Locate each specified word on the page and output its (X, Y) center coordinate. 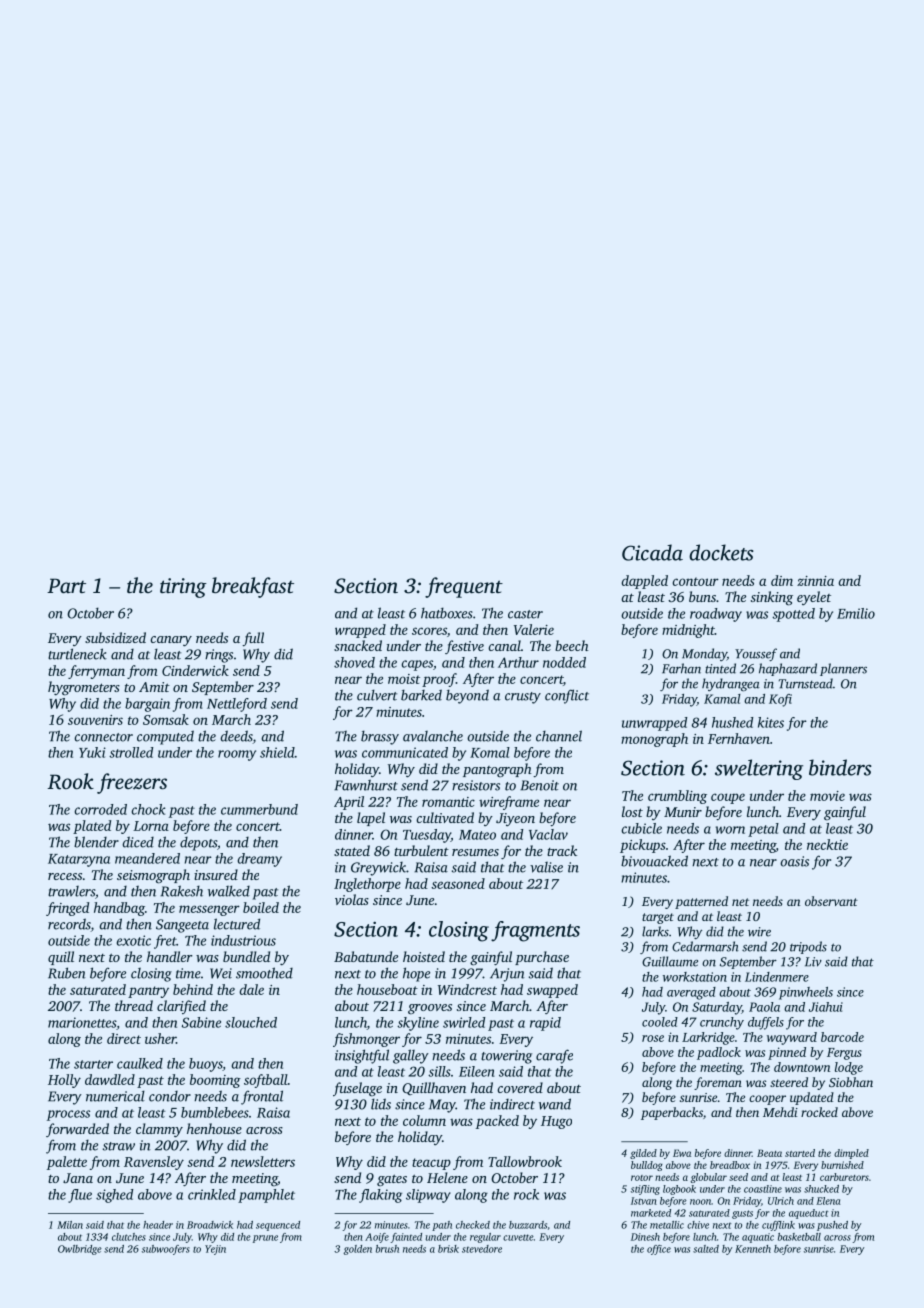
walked (229, 891)
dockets (721, 552)
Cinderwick (195, 670)
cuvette (518, 1237)
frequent (464, 587)
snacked (358, 645)
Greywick (378, 869)
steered (789, 1082)
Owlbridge (80, 1250)
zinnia (815, 581)
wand (555, 1104)
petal (763, 830)
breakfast (253, 587)
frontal (262, 1097)
